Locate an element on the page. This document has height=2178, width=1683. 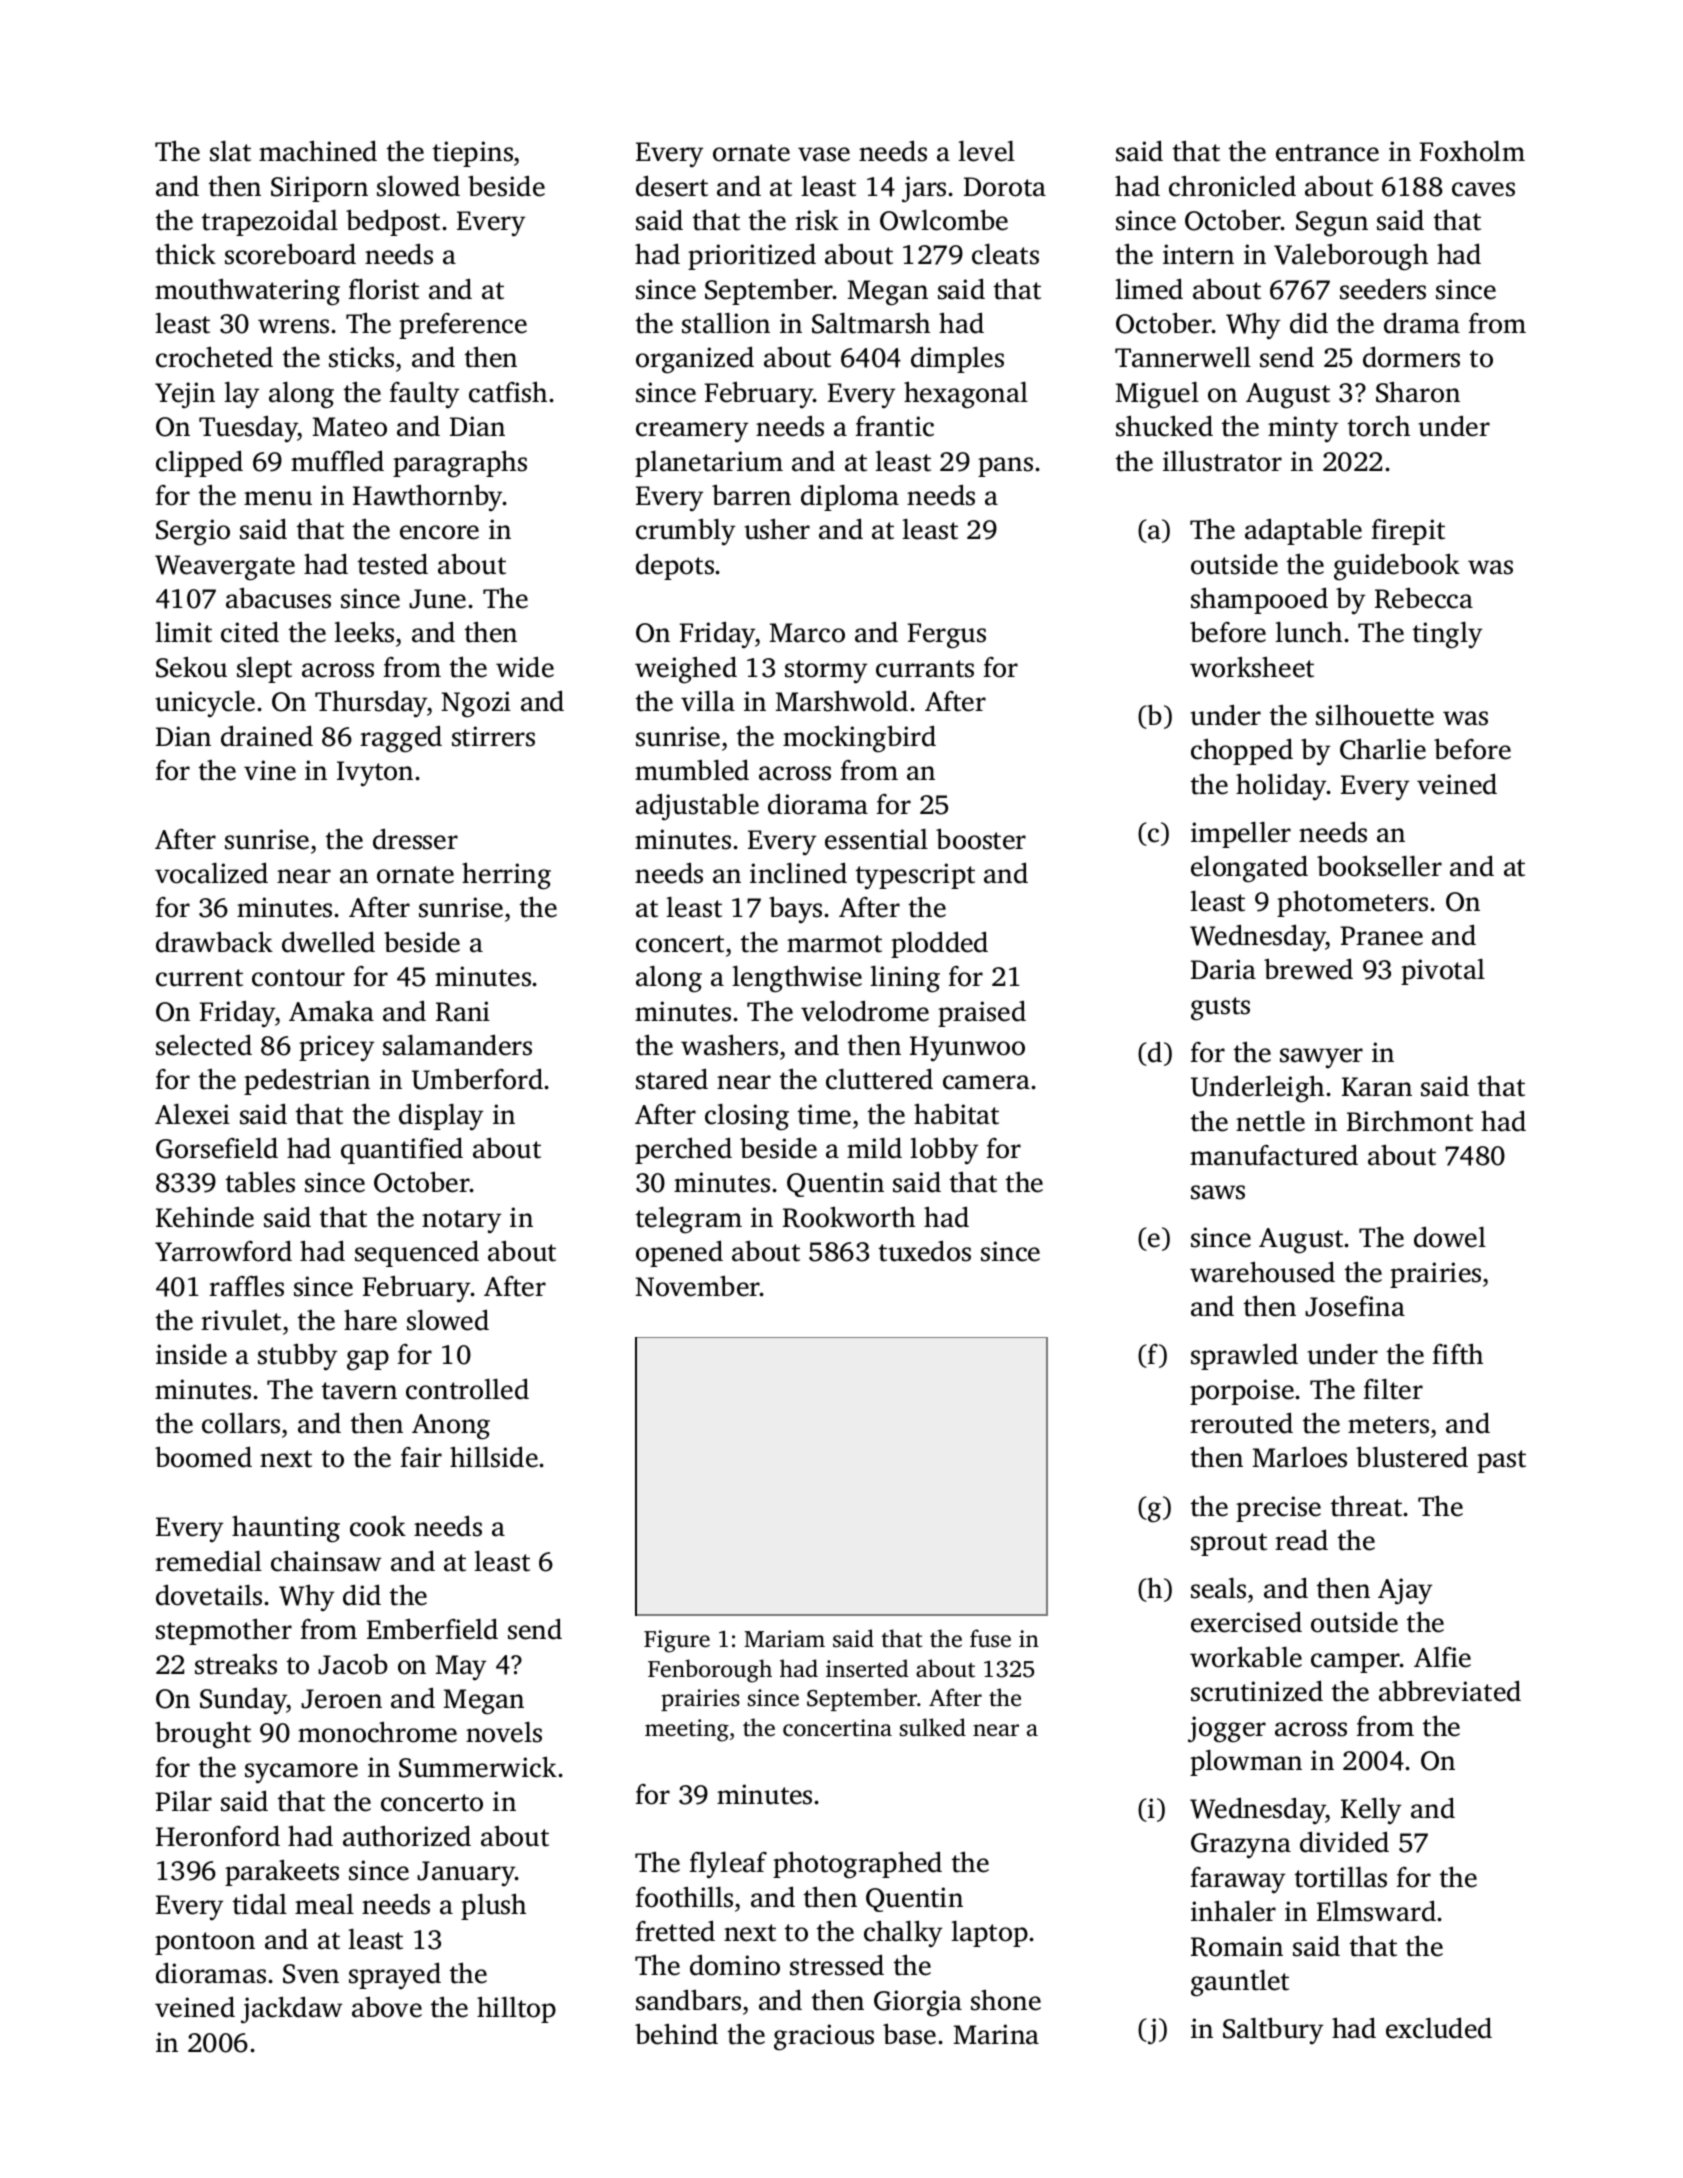
mouthwatering is located at coordinates (247, 292).
